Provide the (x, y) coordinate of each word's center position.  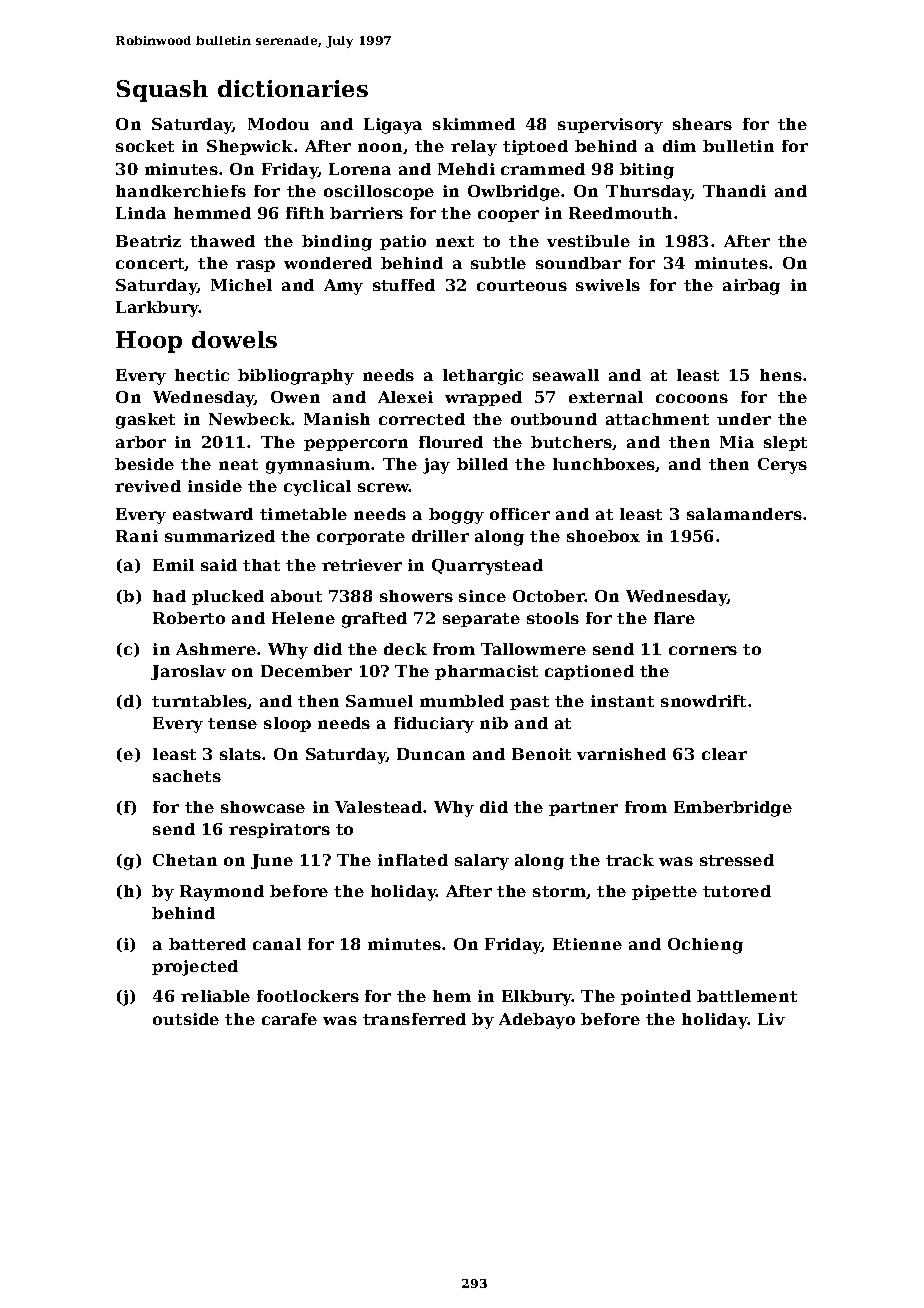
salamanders (744, 514)
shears (702, 124)
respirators (279, 830)
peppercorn (356, 445)
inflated (413, 860)
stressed (737, 860)
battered (207, 944)
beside (144, 464)
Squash (162, 91)
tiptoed (535, 147)
